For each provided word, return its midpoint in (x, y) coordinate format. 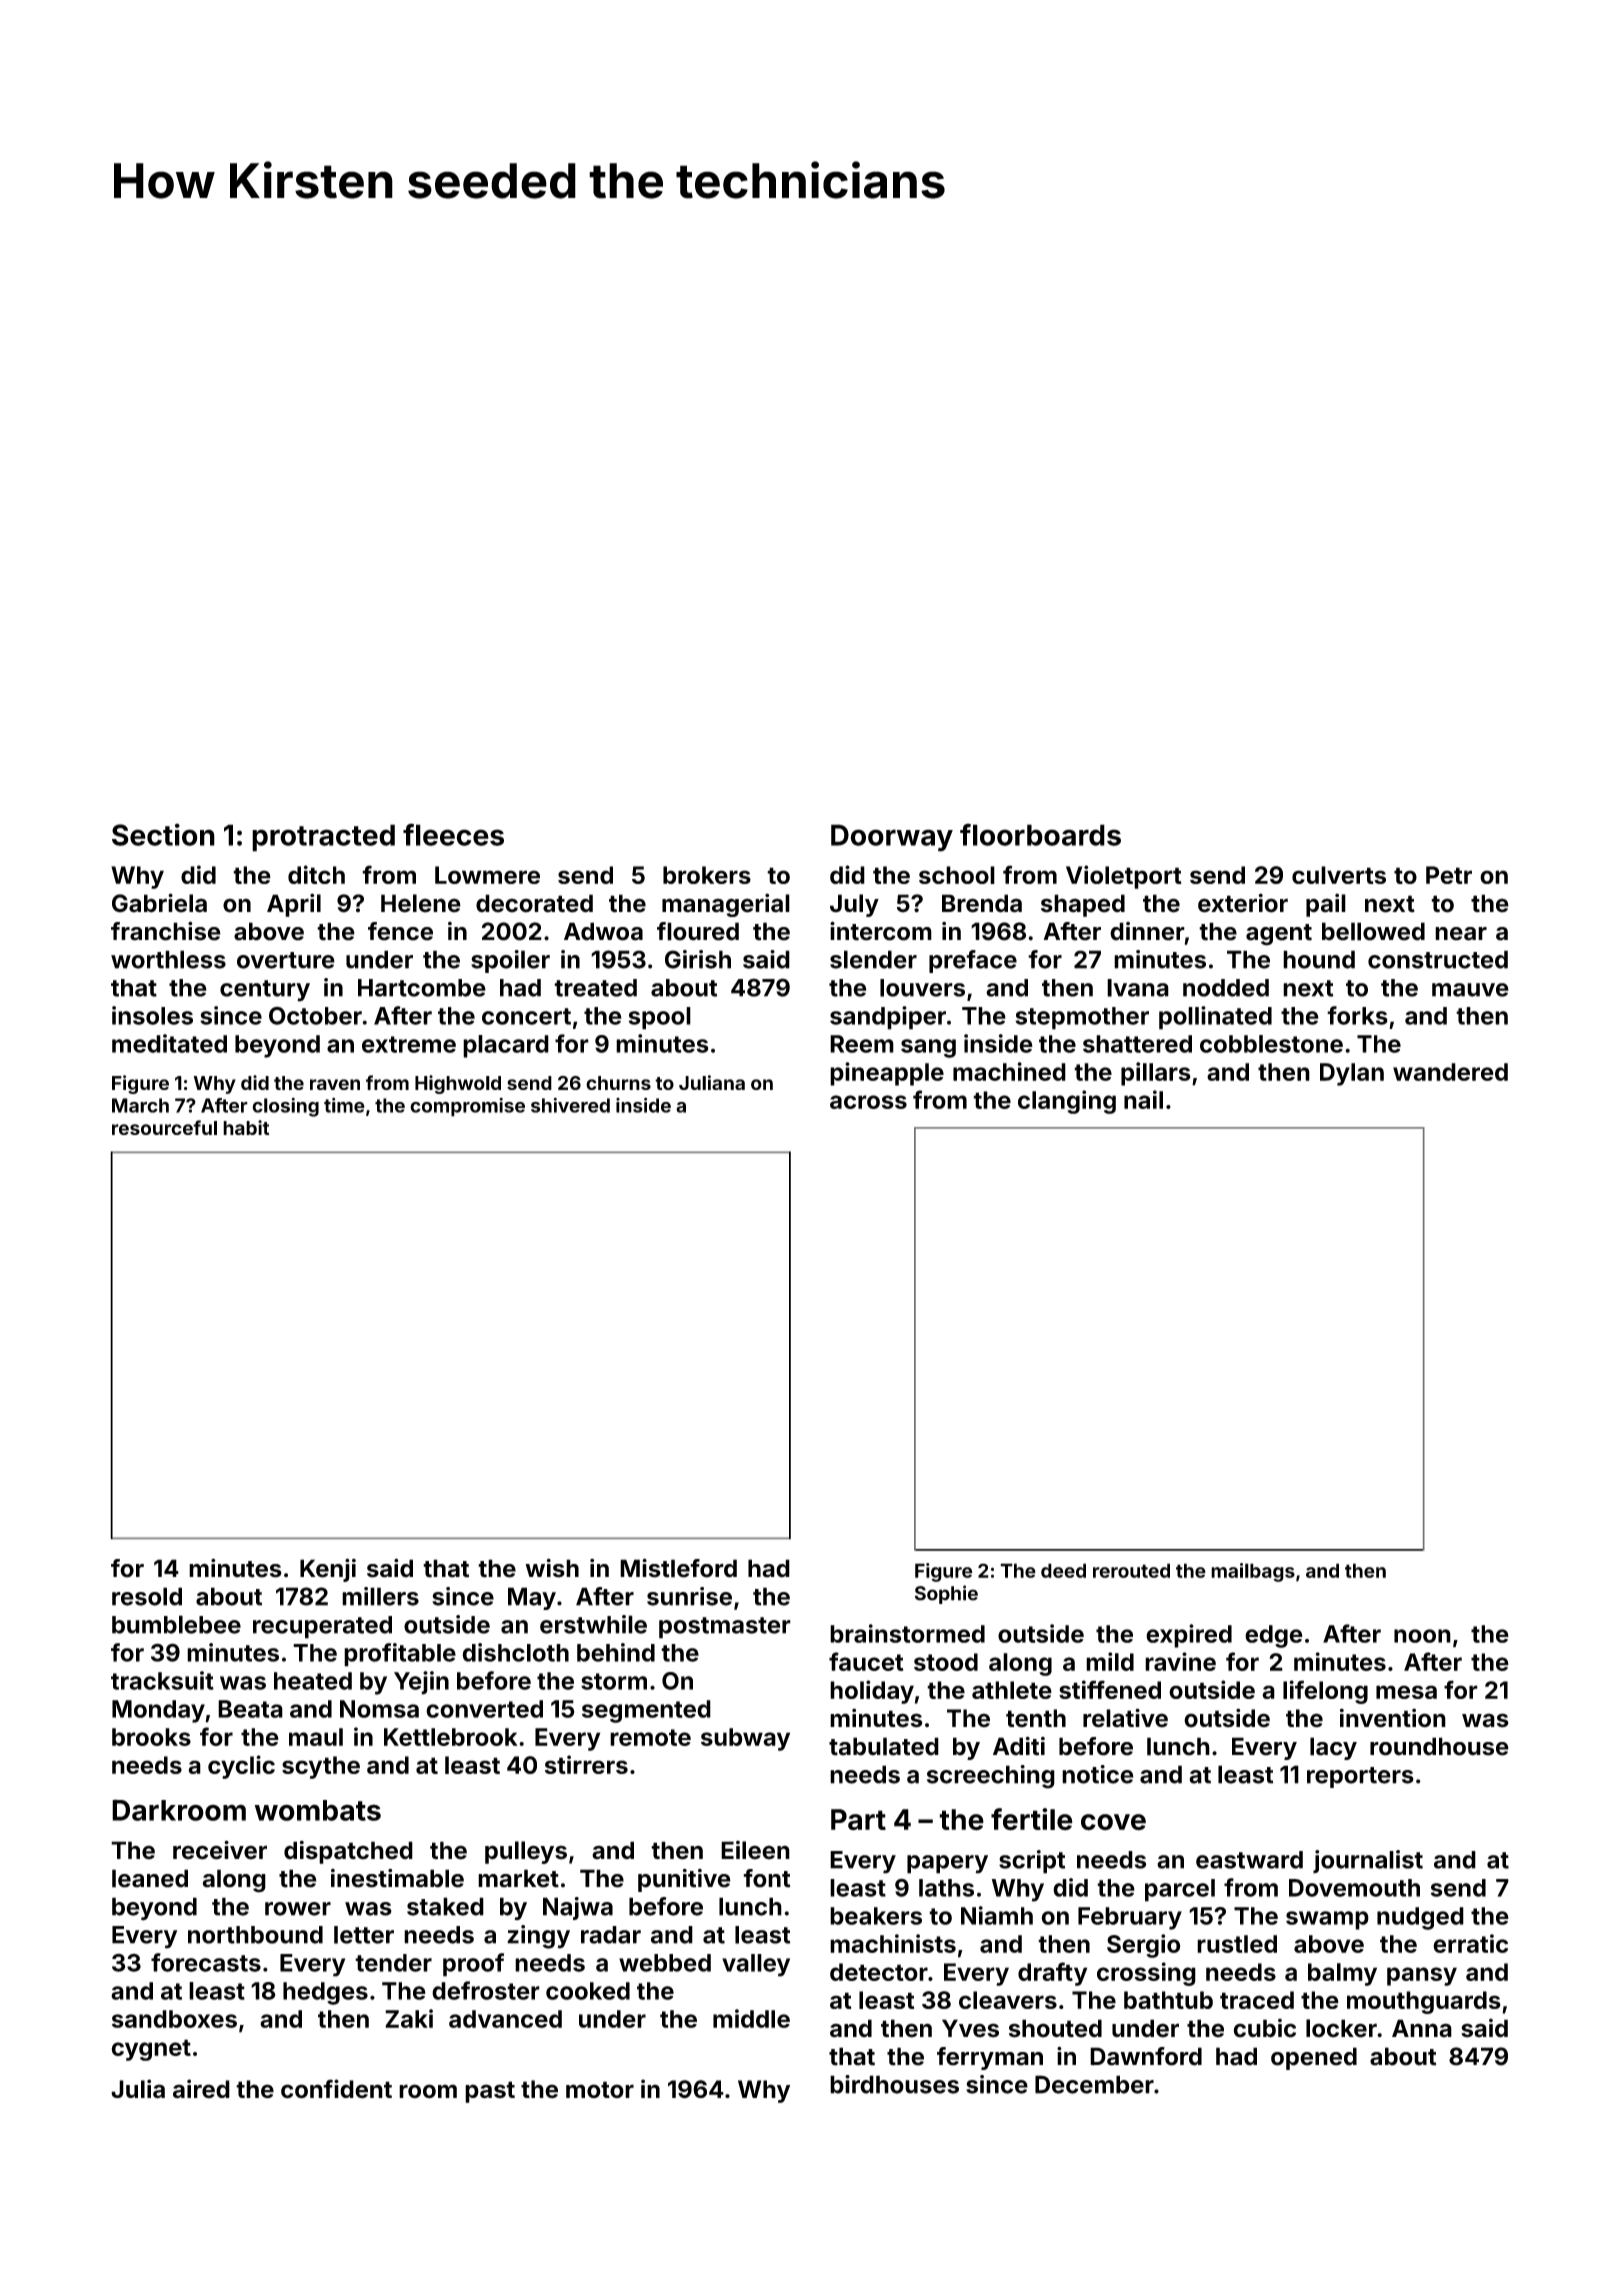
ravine (1180, 1661)
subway (745, 1739)
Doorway (892, 838)
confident (336, 2089)
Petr (1449, 875)
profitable (400, 1655)
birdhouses (894, 2084)
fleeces (453, 834)
